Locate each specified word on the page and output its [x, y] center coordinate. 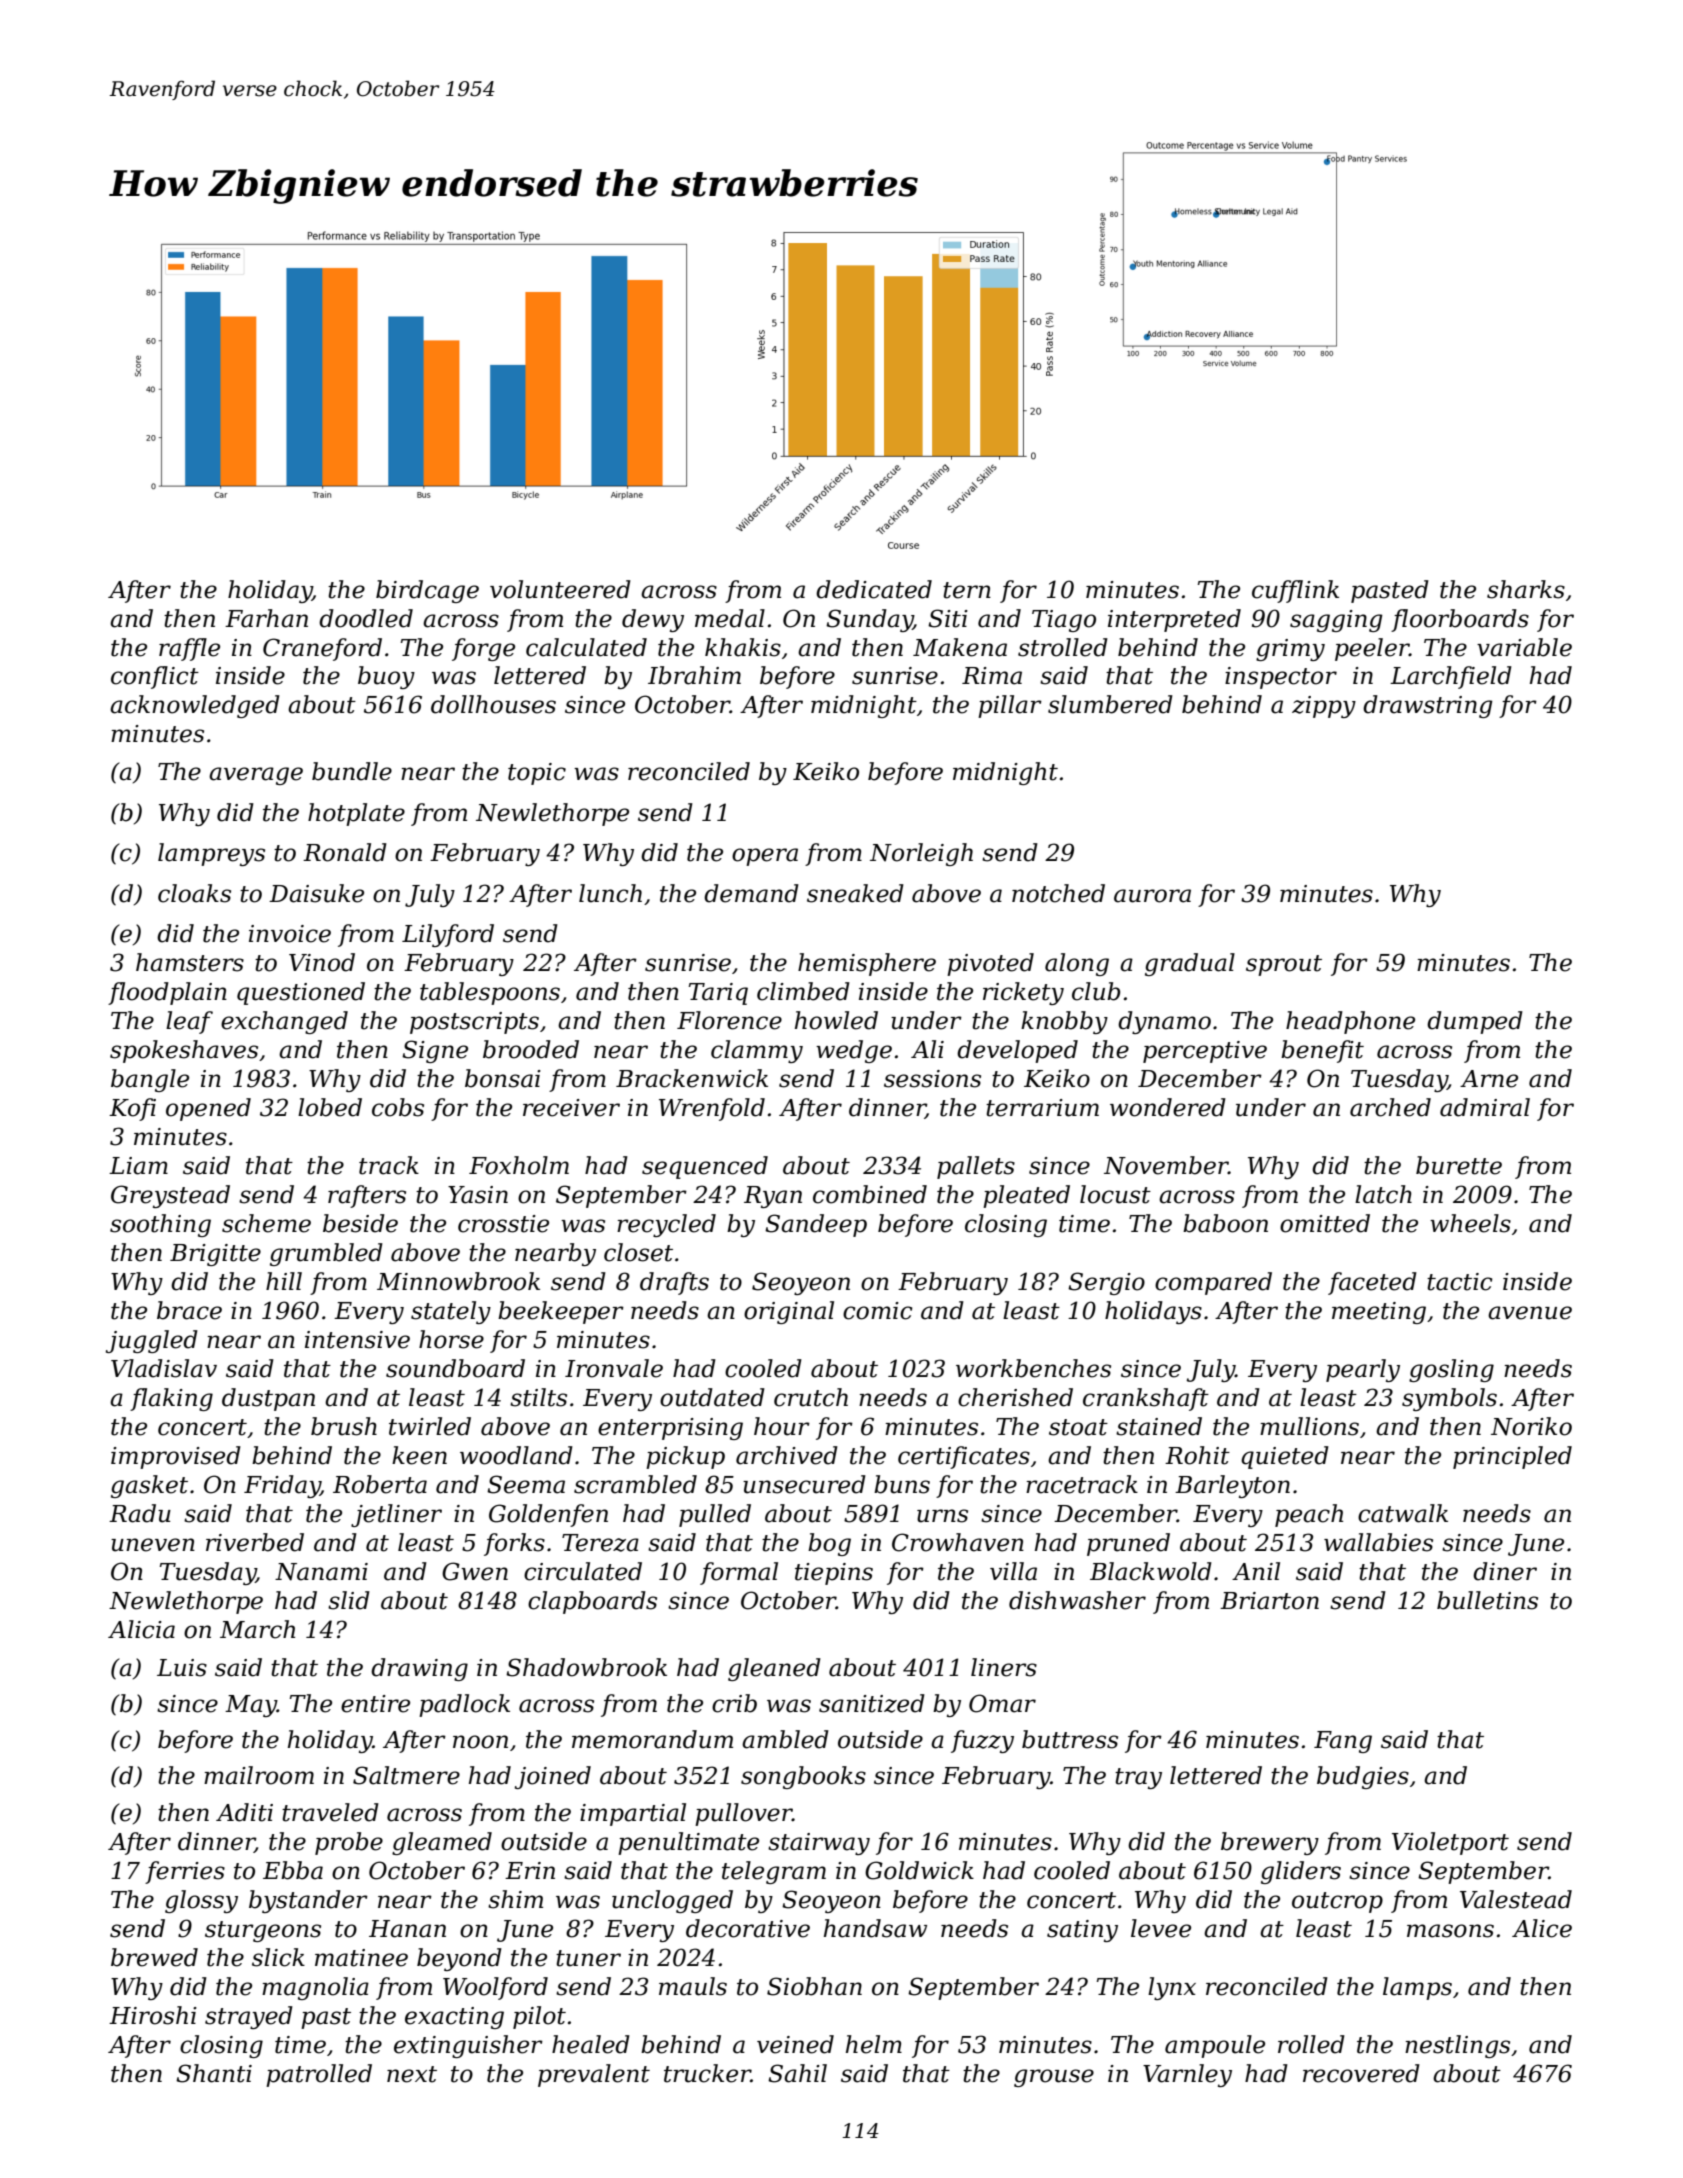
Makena [960, 647]
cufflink [1295, 591]
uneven [153, 1545]
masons [1450, 1931]
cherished [1015, 1397]
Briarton [1269, 1601]
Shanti [214, 2073]
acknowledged [195, 706]
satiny [1082, 1931]
